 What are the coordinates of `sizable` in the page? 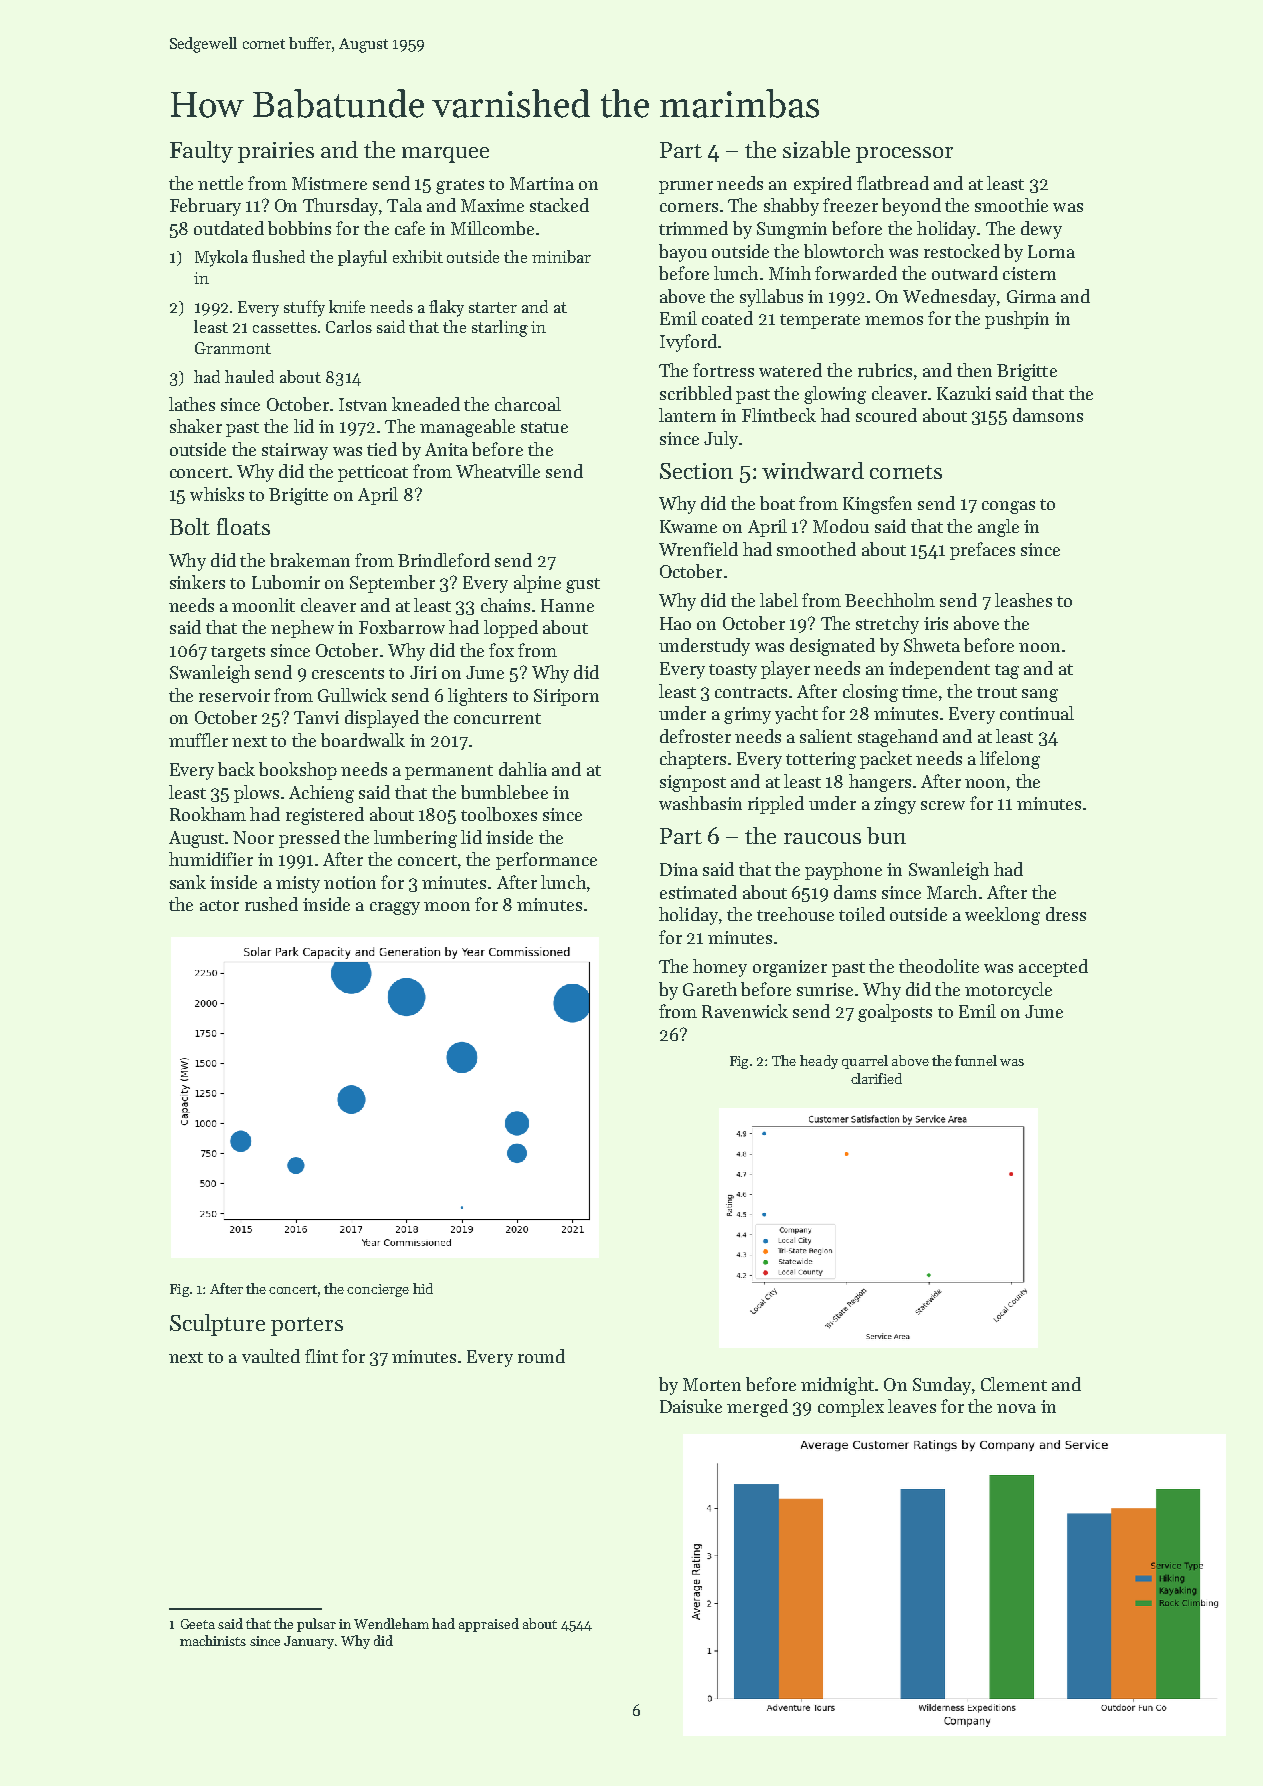 It's located at (816, 149).
